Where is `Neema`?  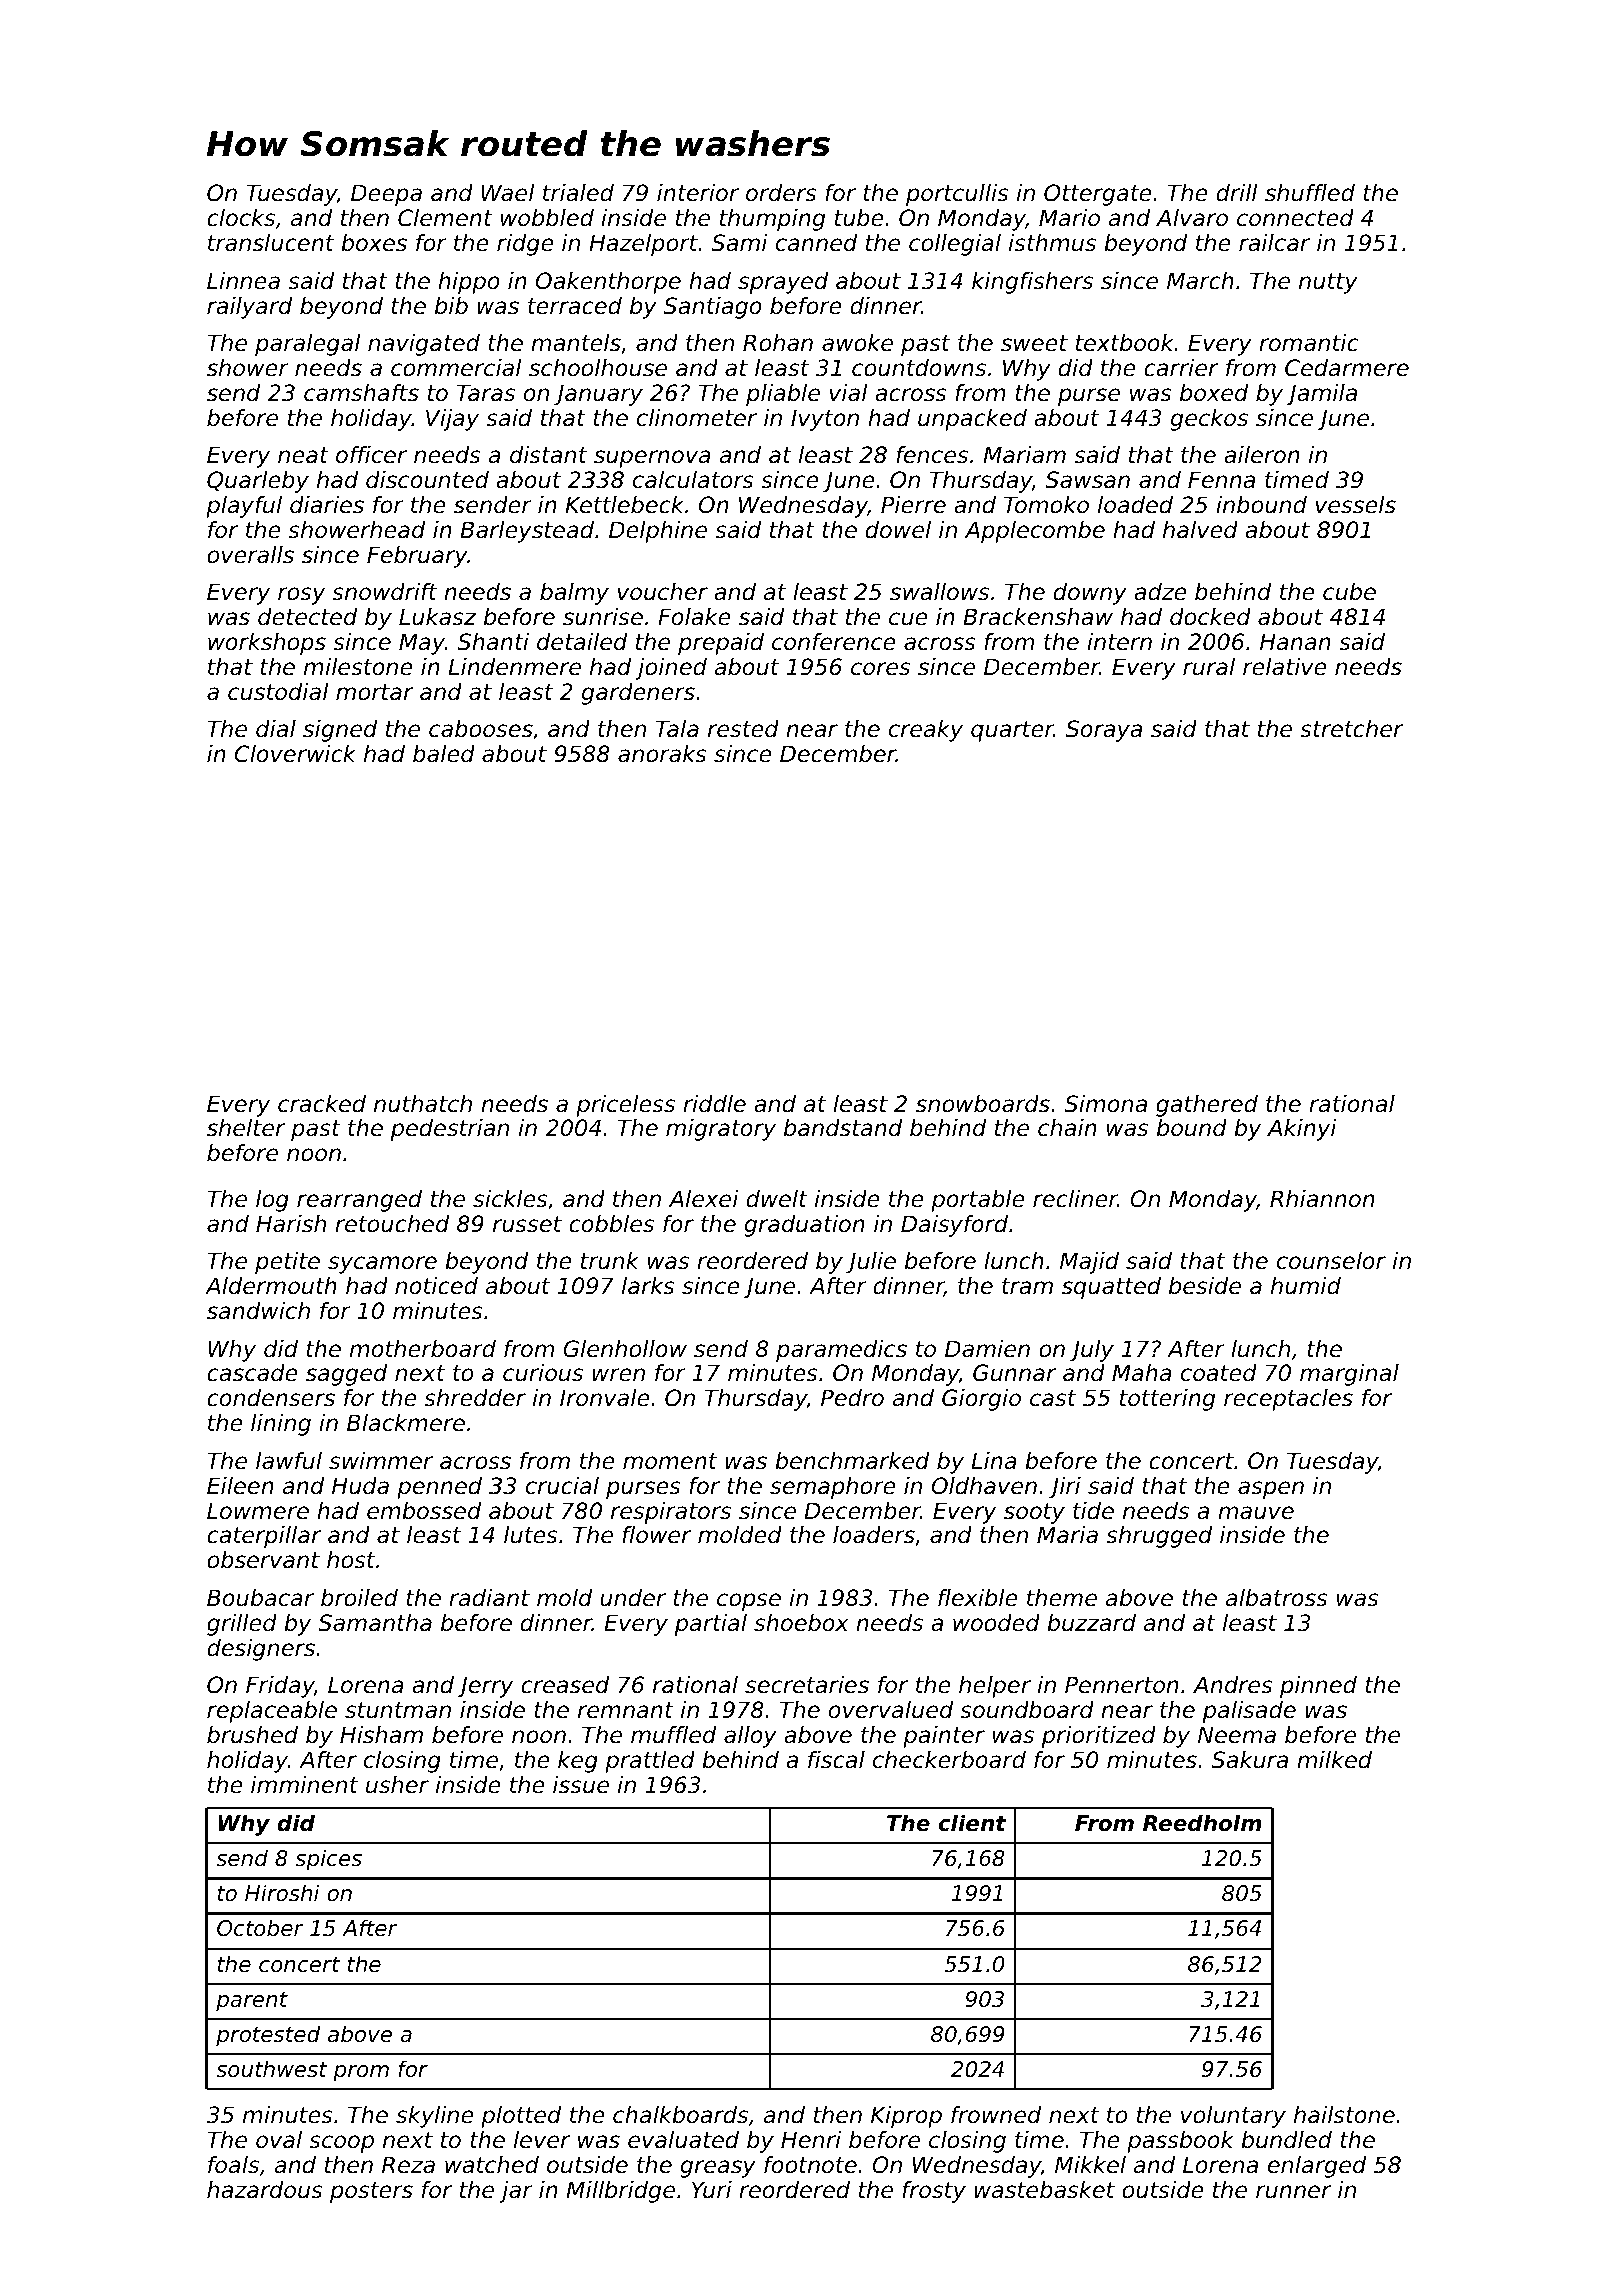 Neema is located at coordinates (1237, 1735).
